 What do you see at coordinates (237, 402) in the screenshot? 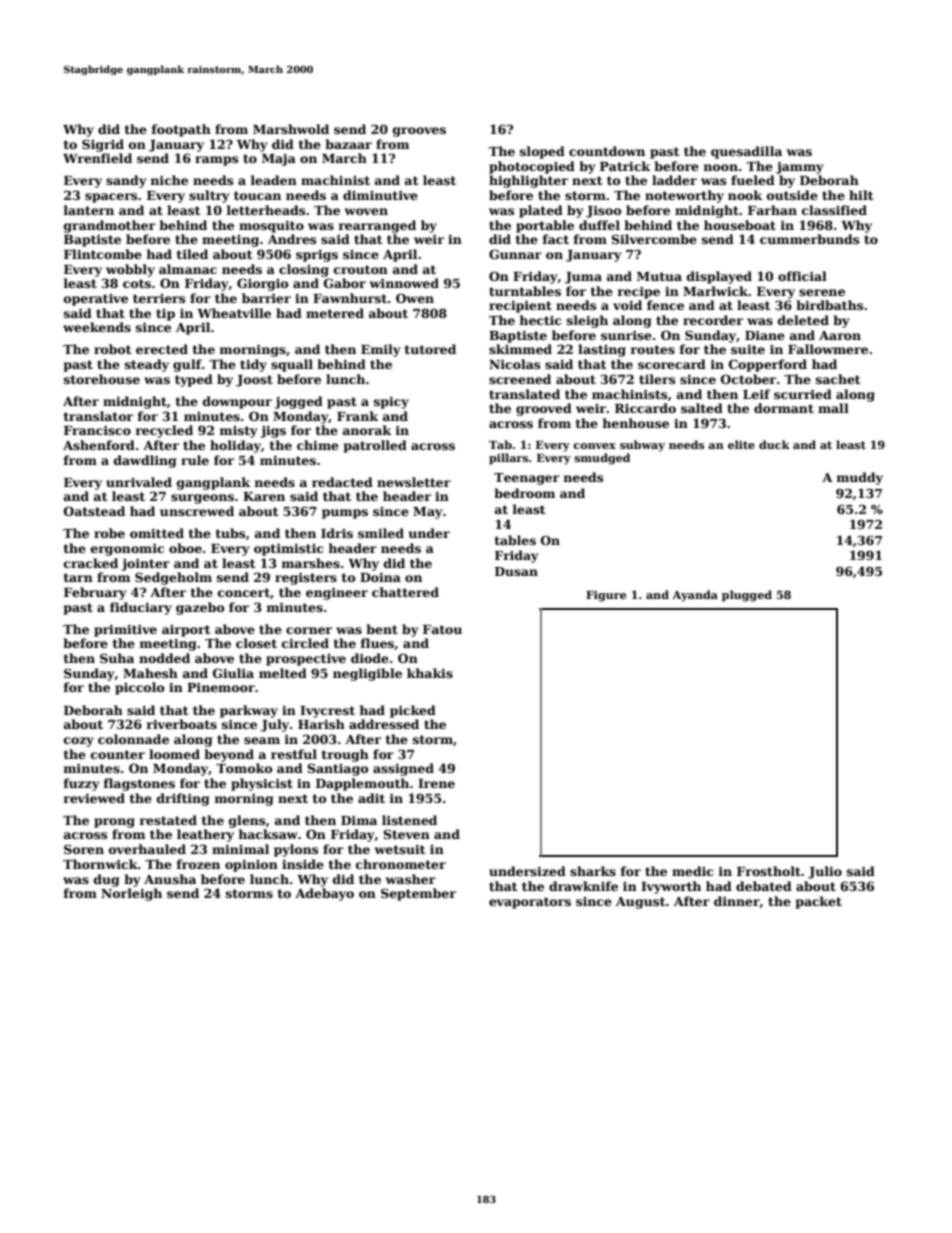
I see `downpour` at bounding box center [237, 402].
